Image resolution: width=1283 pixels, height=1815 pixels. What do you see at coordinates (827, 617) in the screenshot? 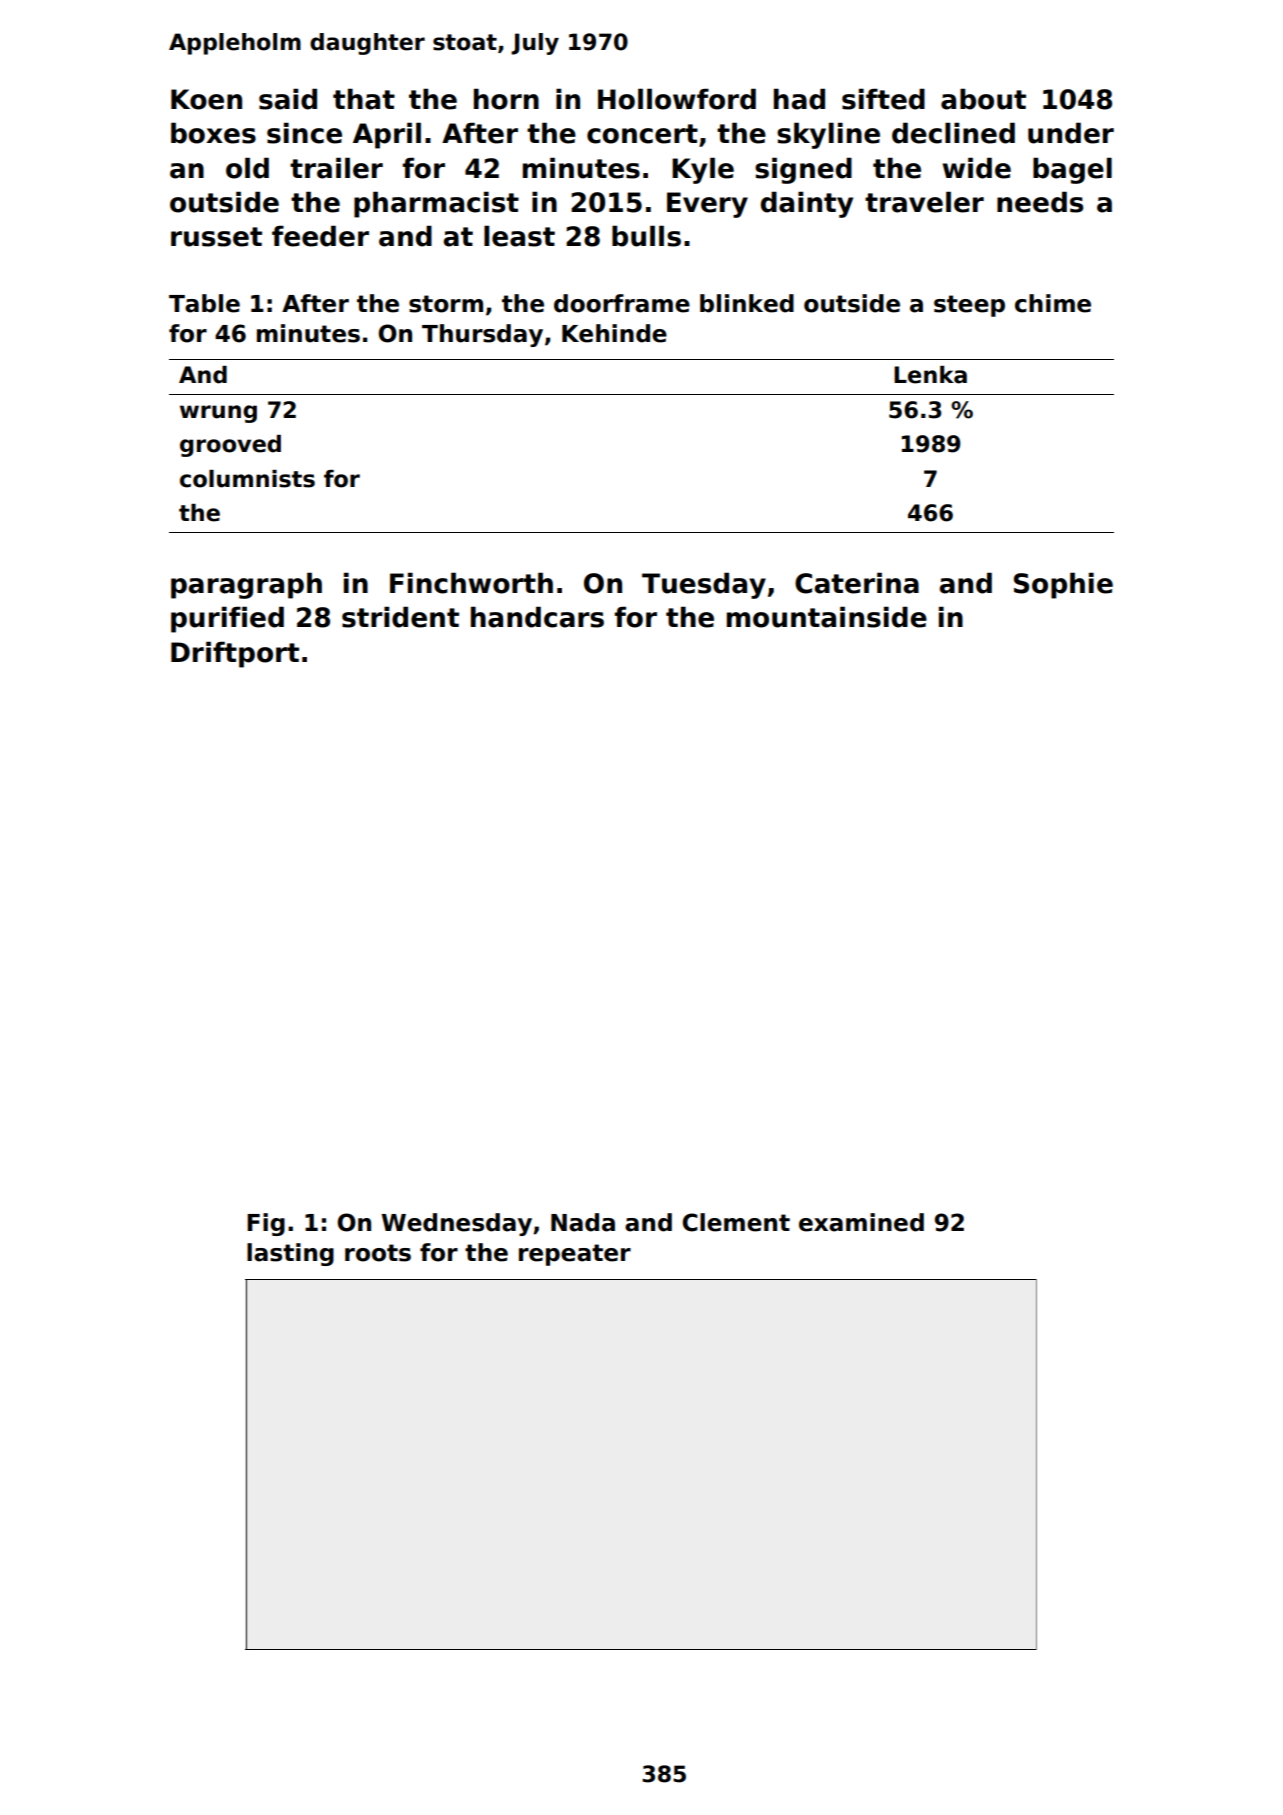
I see `mountainside` at bounding box center [827, 617].
